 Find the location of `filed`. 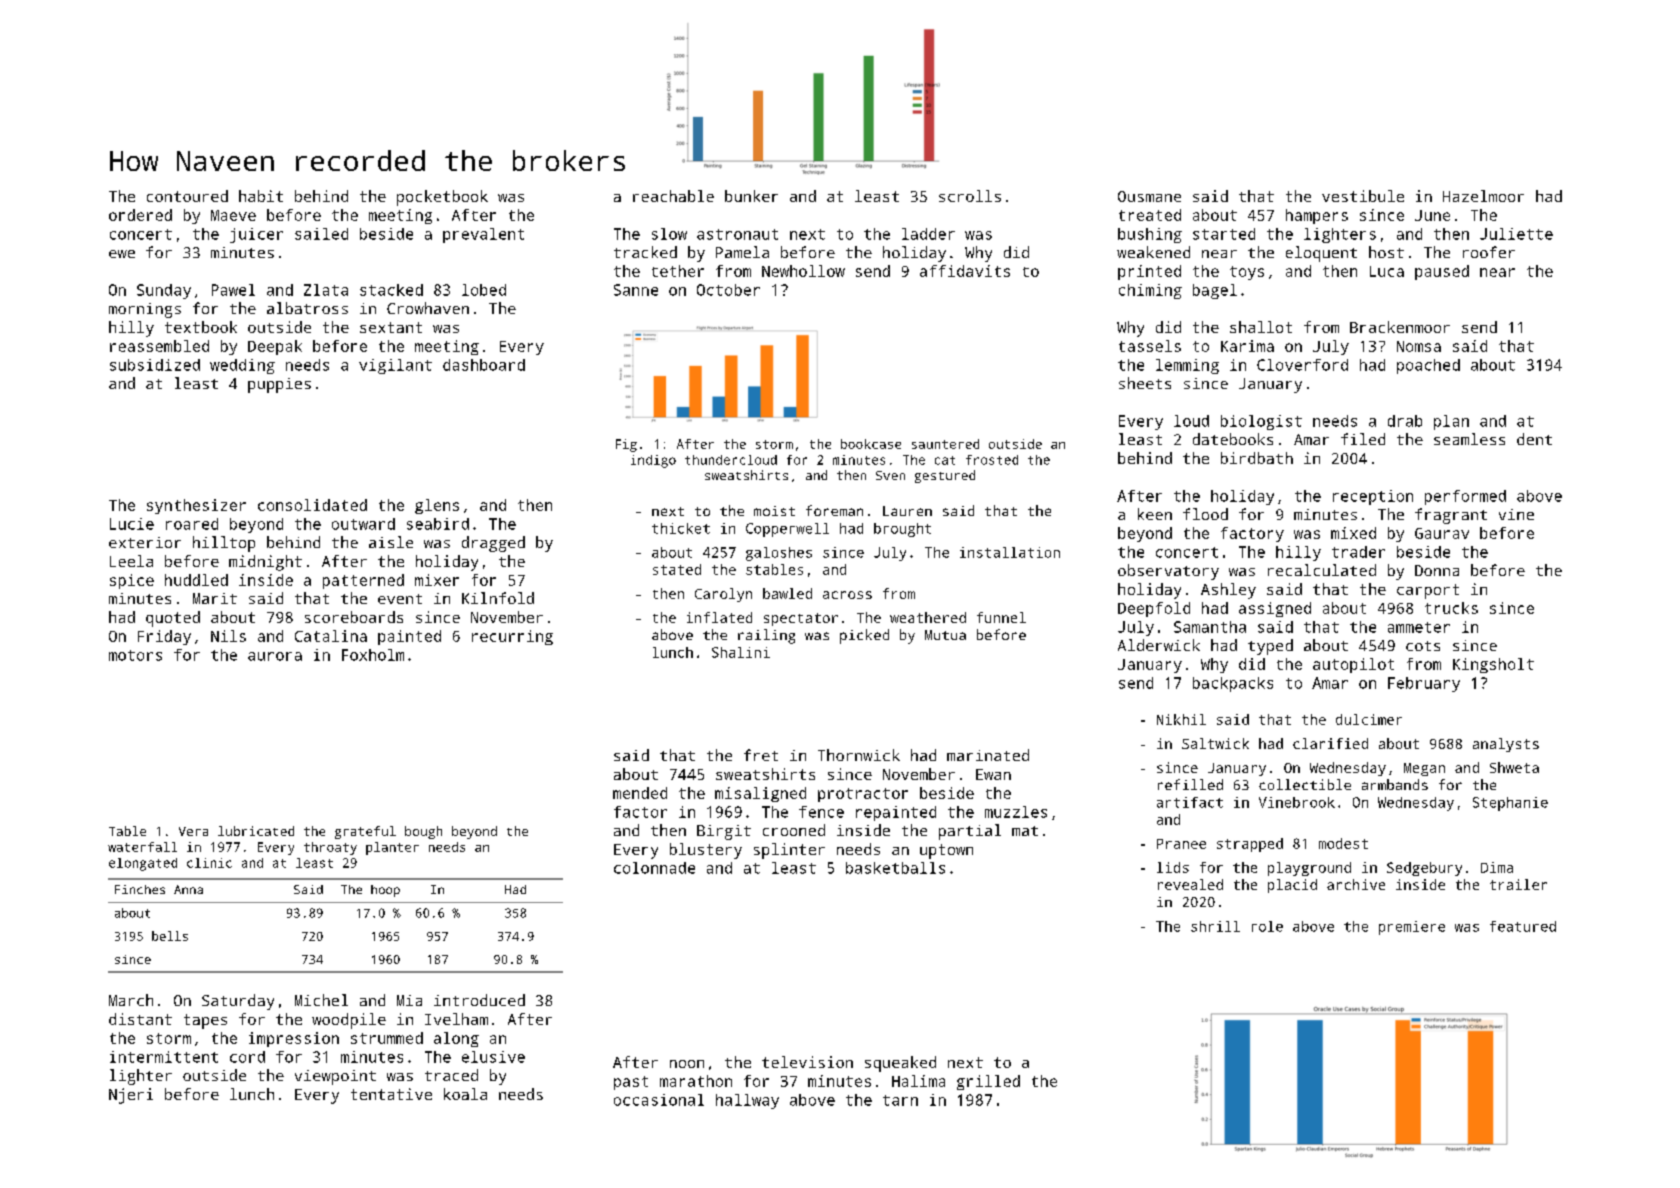

filed is located at coordinates (1363, 439).
